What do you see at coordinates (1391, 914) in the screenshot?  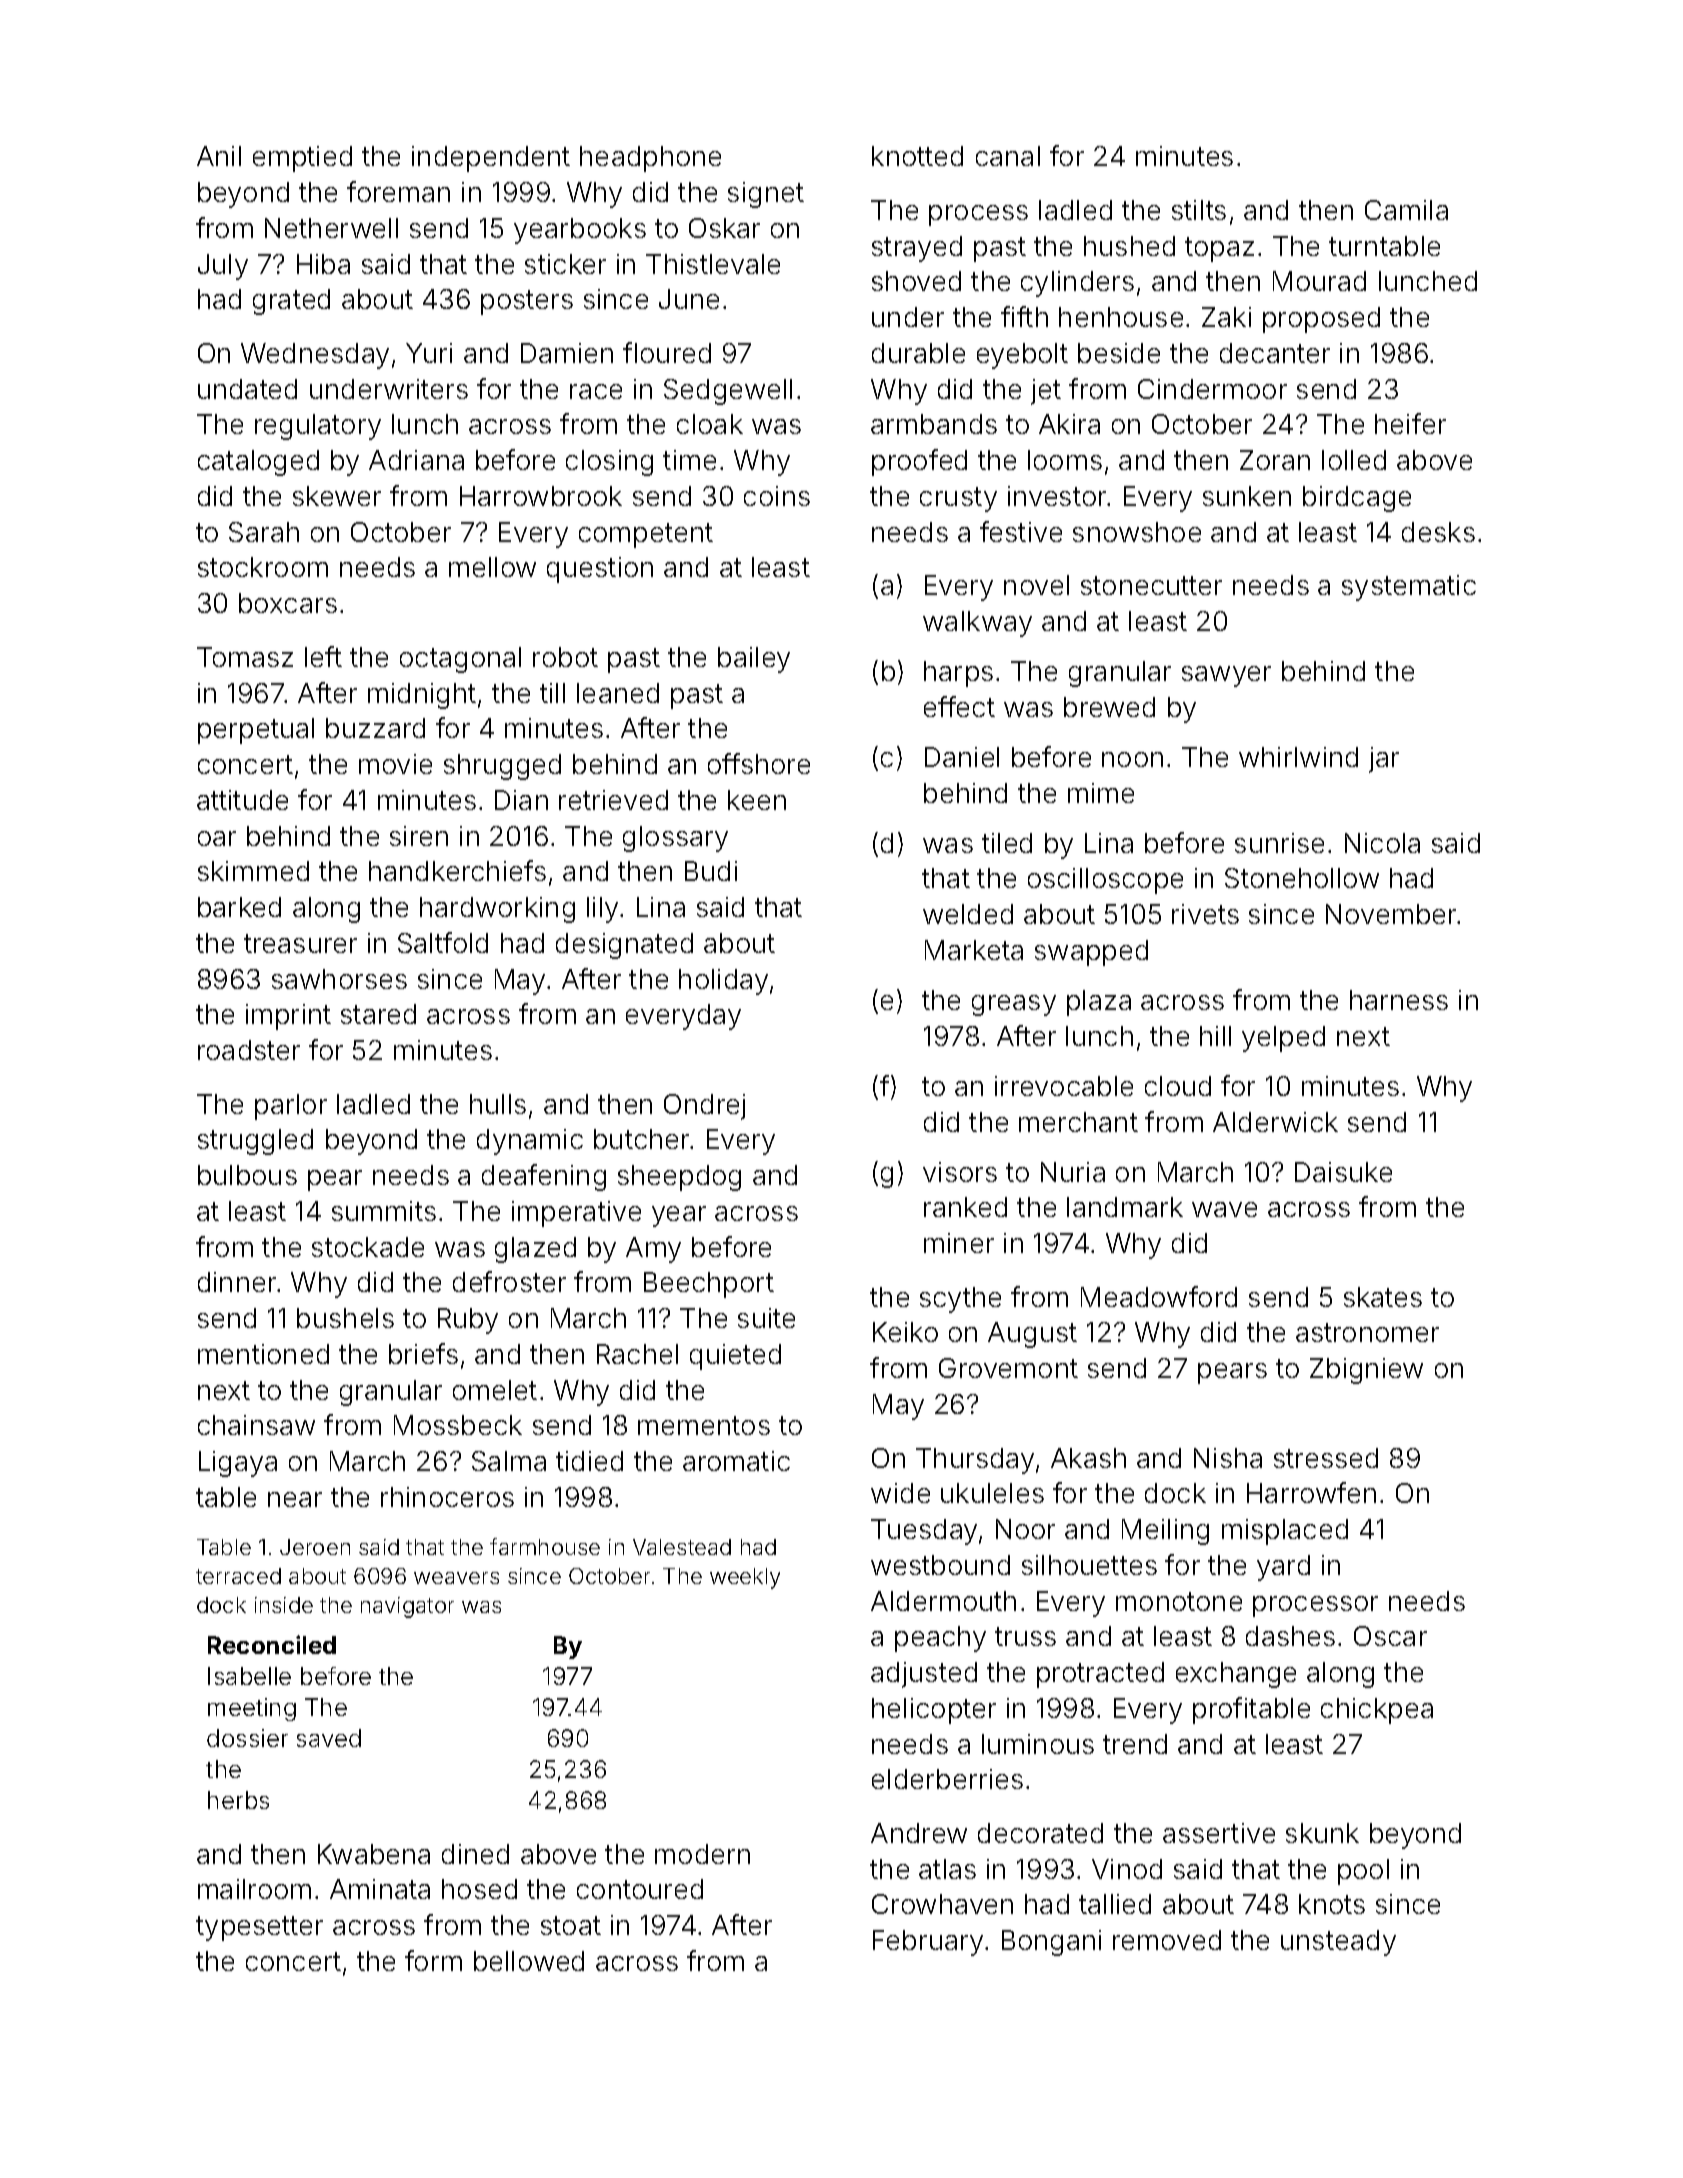 I see `November` at bounding box center [1391, 914].
